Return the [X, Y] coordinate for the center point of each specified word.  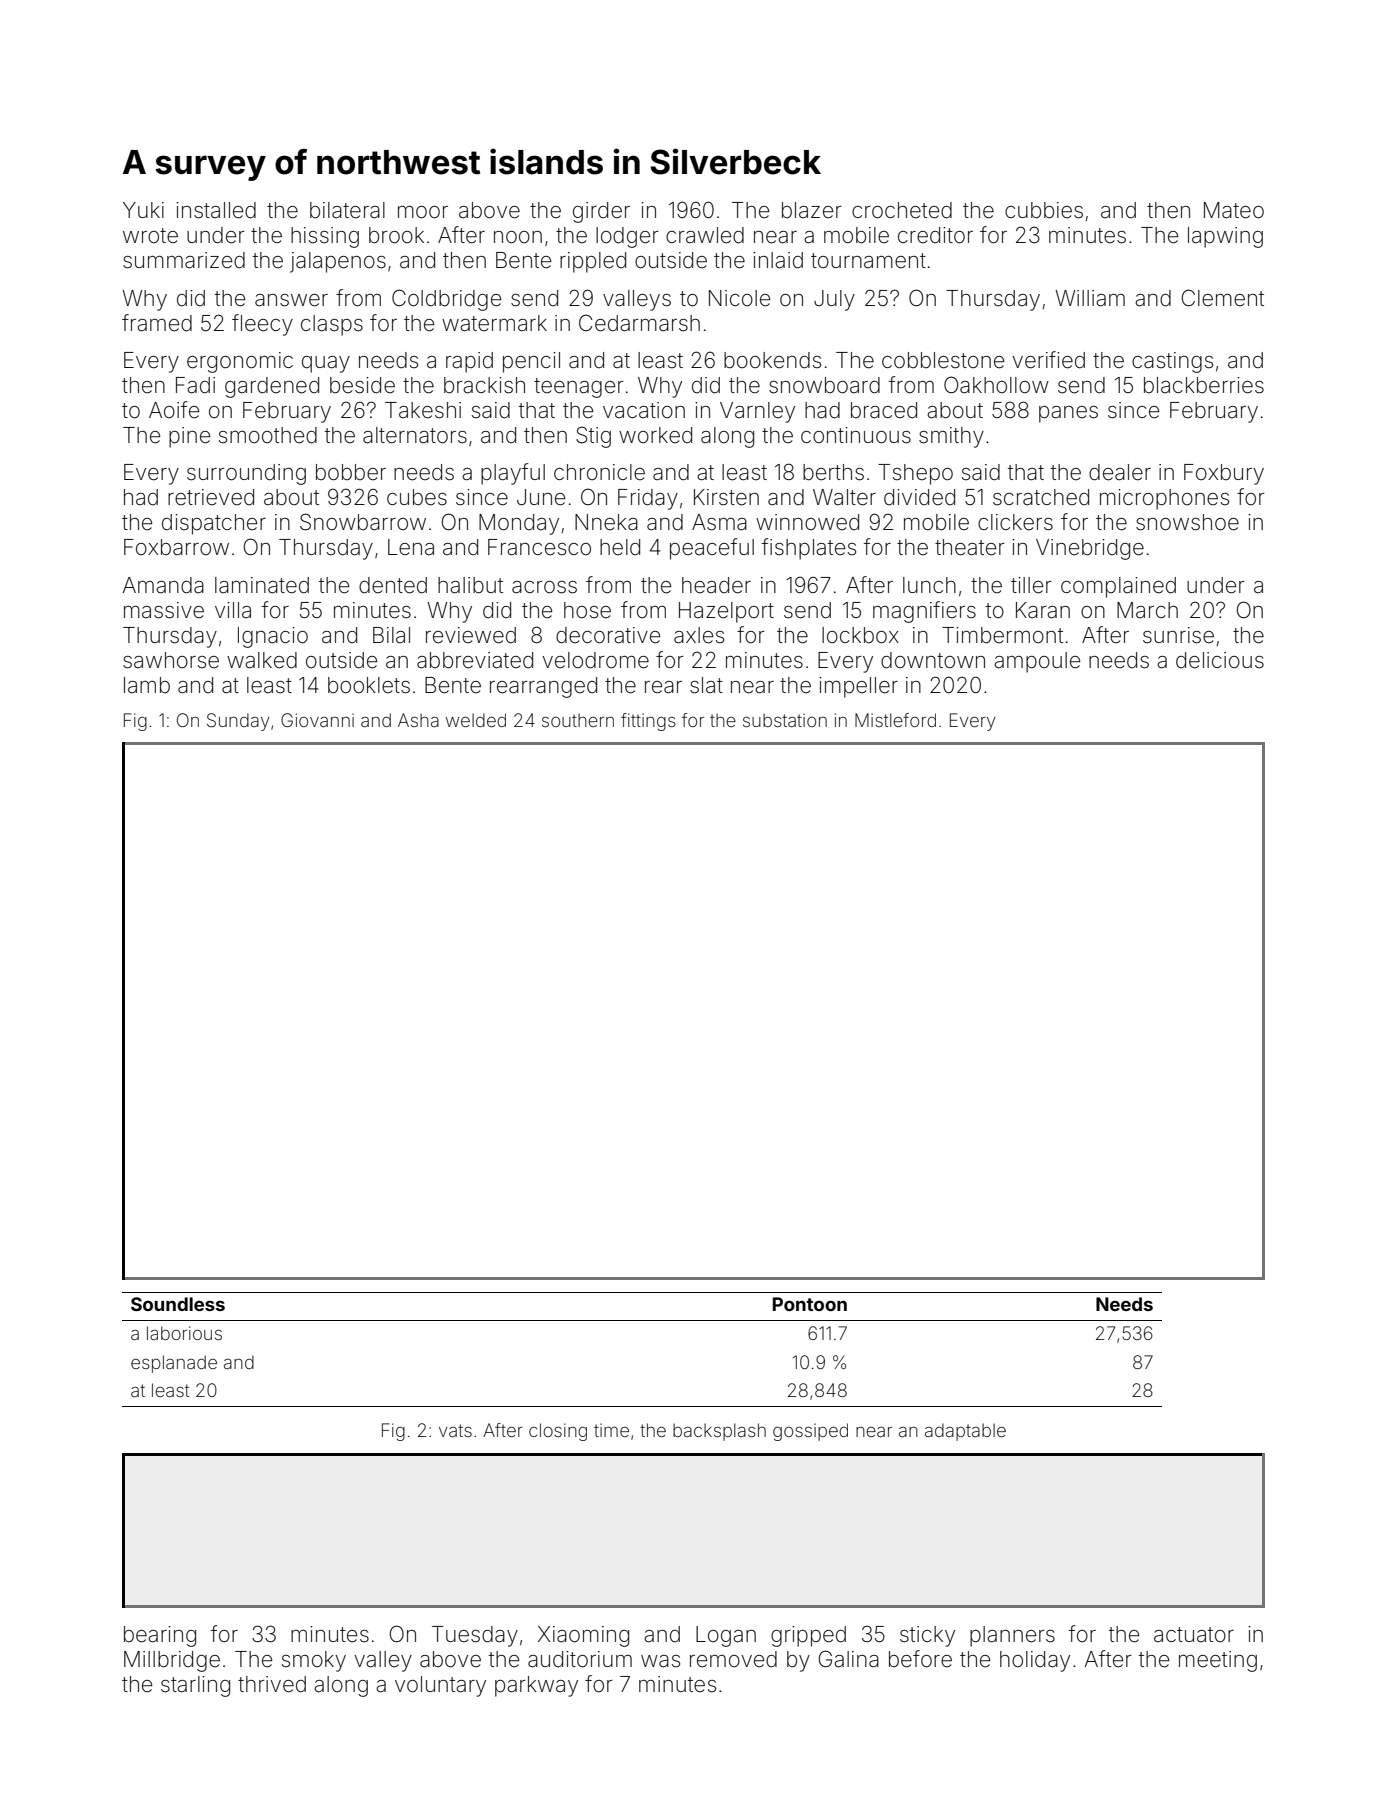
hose [587, 610]
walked [262, 660]
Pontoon [810, 1304]
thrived [272, 1684]
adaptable [965, 1432]
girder [601, 212]
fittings [648, 722]
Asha [418, 720]
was [660, 1661]
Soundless [178, 1304]
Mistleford [895, 720]
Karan [1043, 610]
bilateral [347, 210]
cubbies [1044, 210]
